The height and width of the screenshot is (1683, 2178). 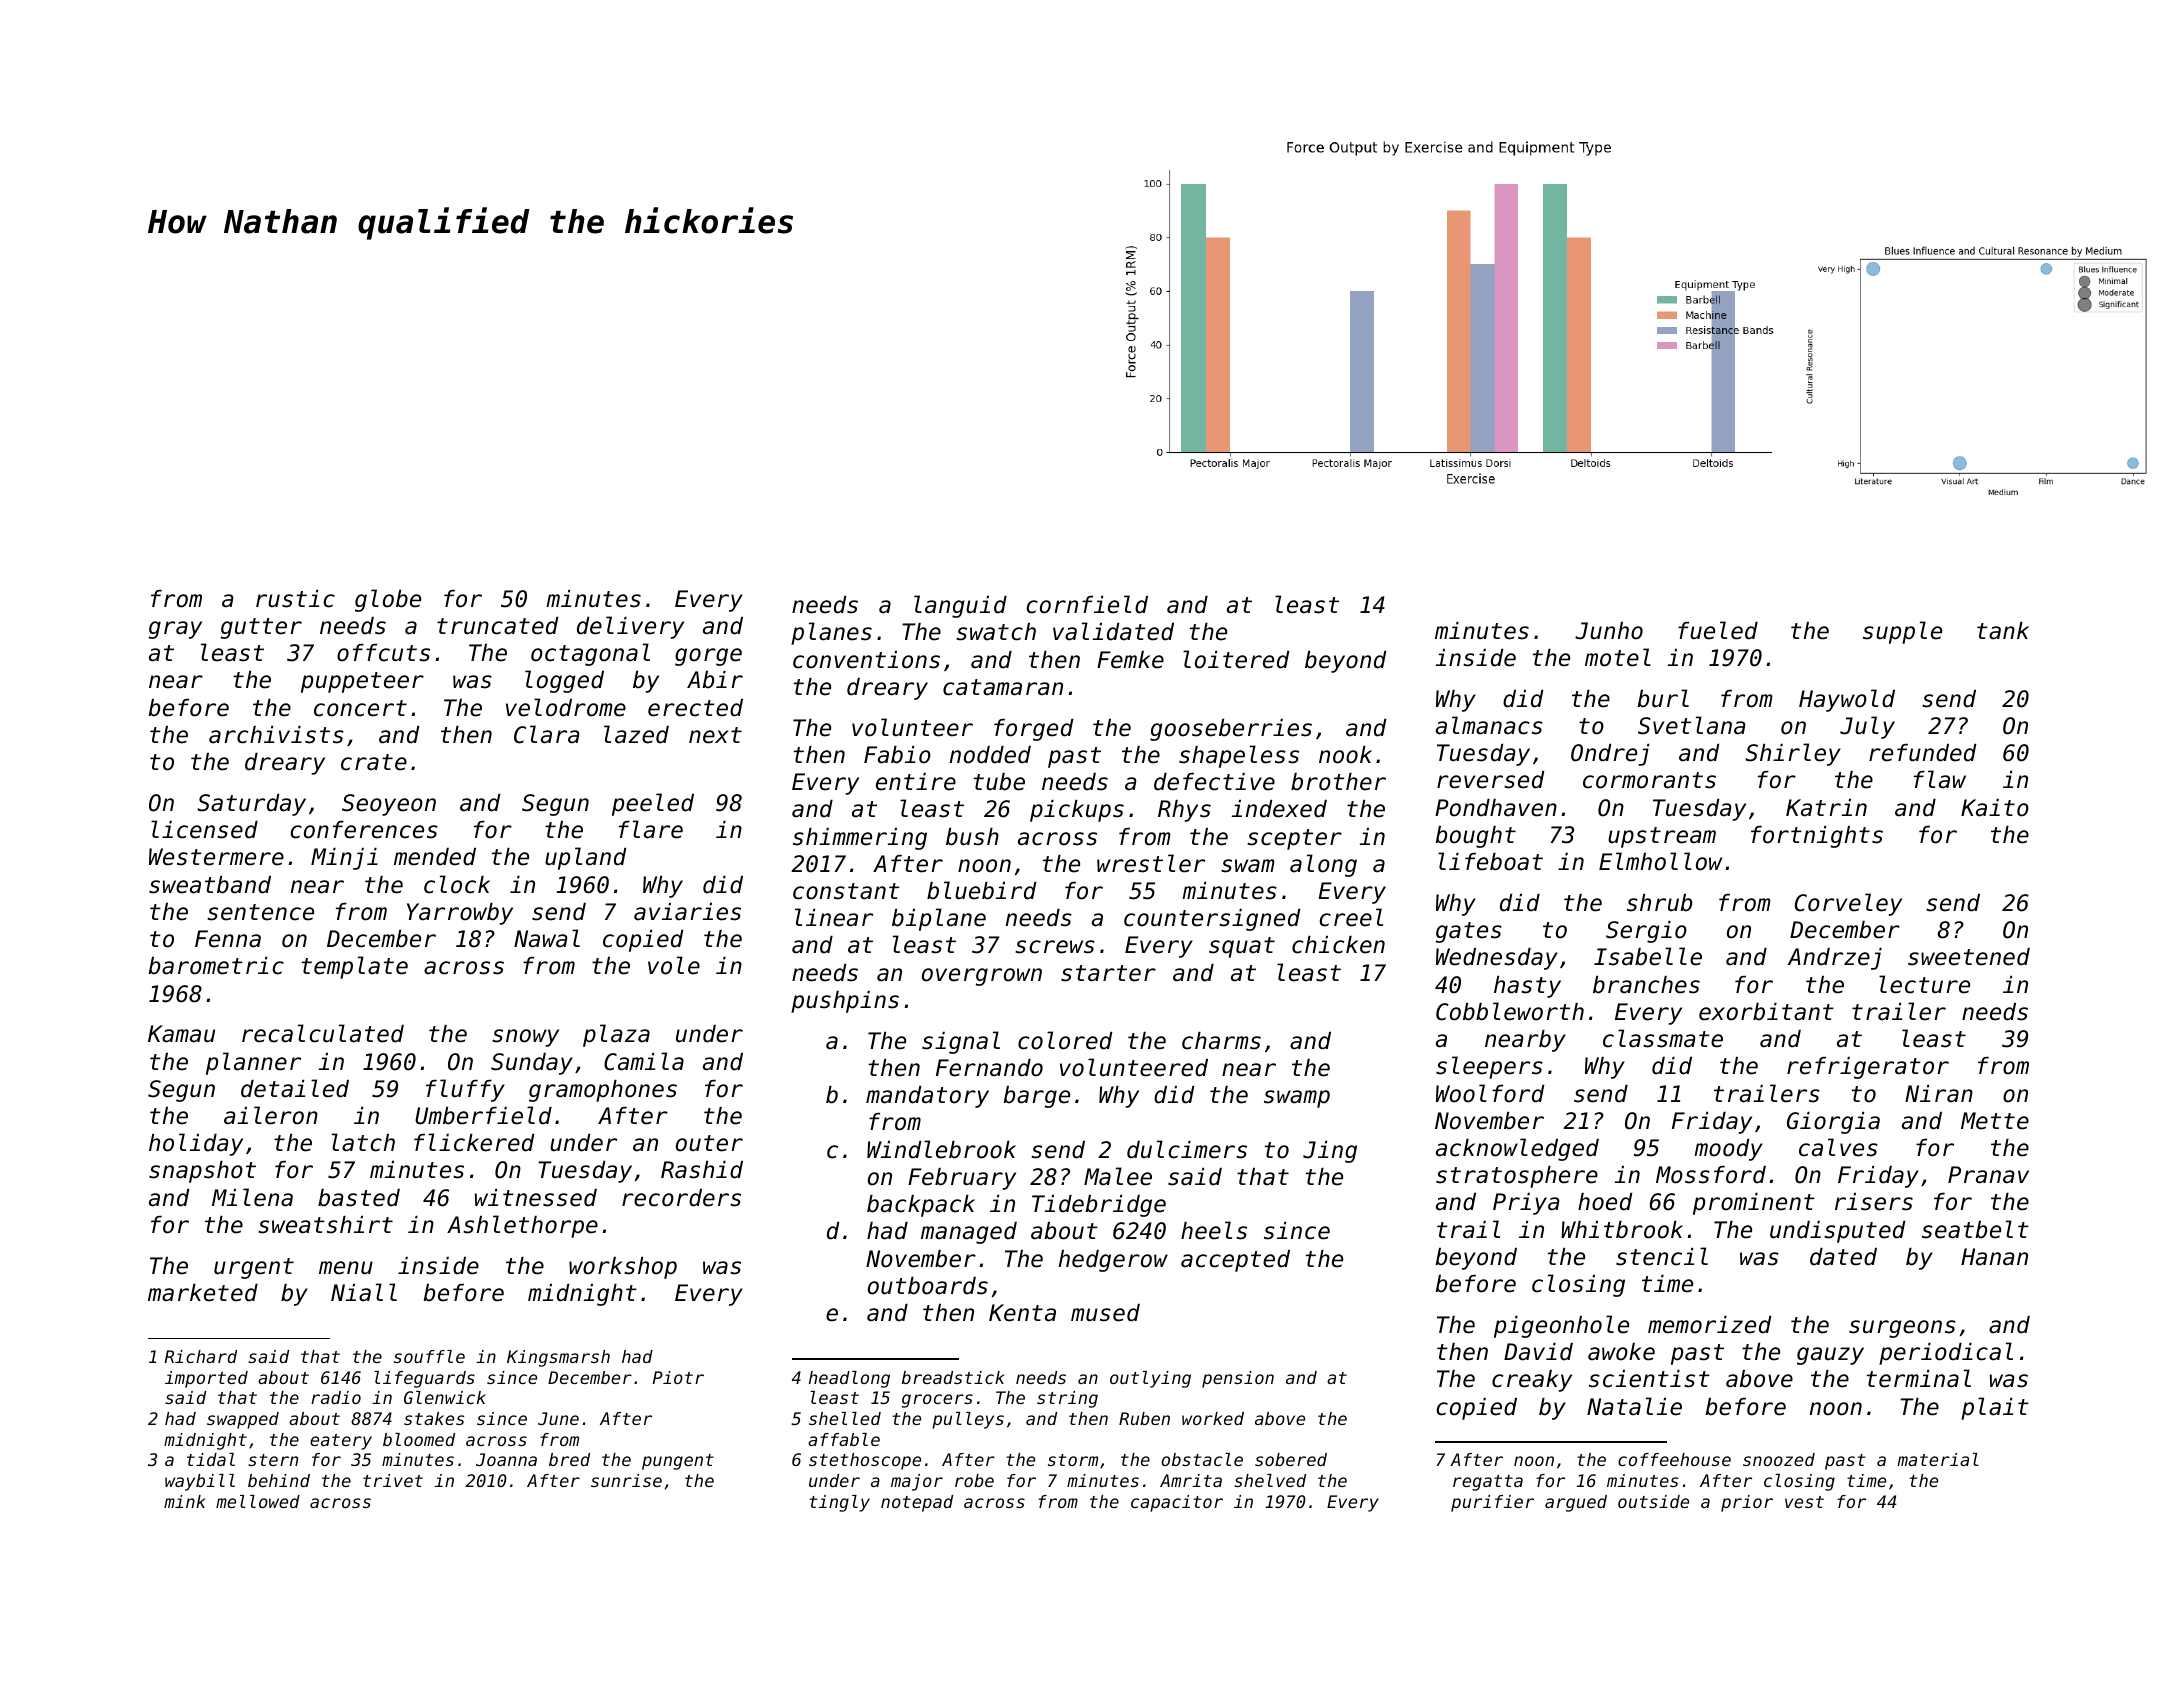 I want to click on detailed, so click(x=295, y=1088).
